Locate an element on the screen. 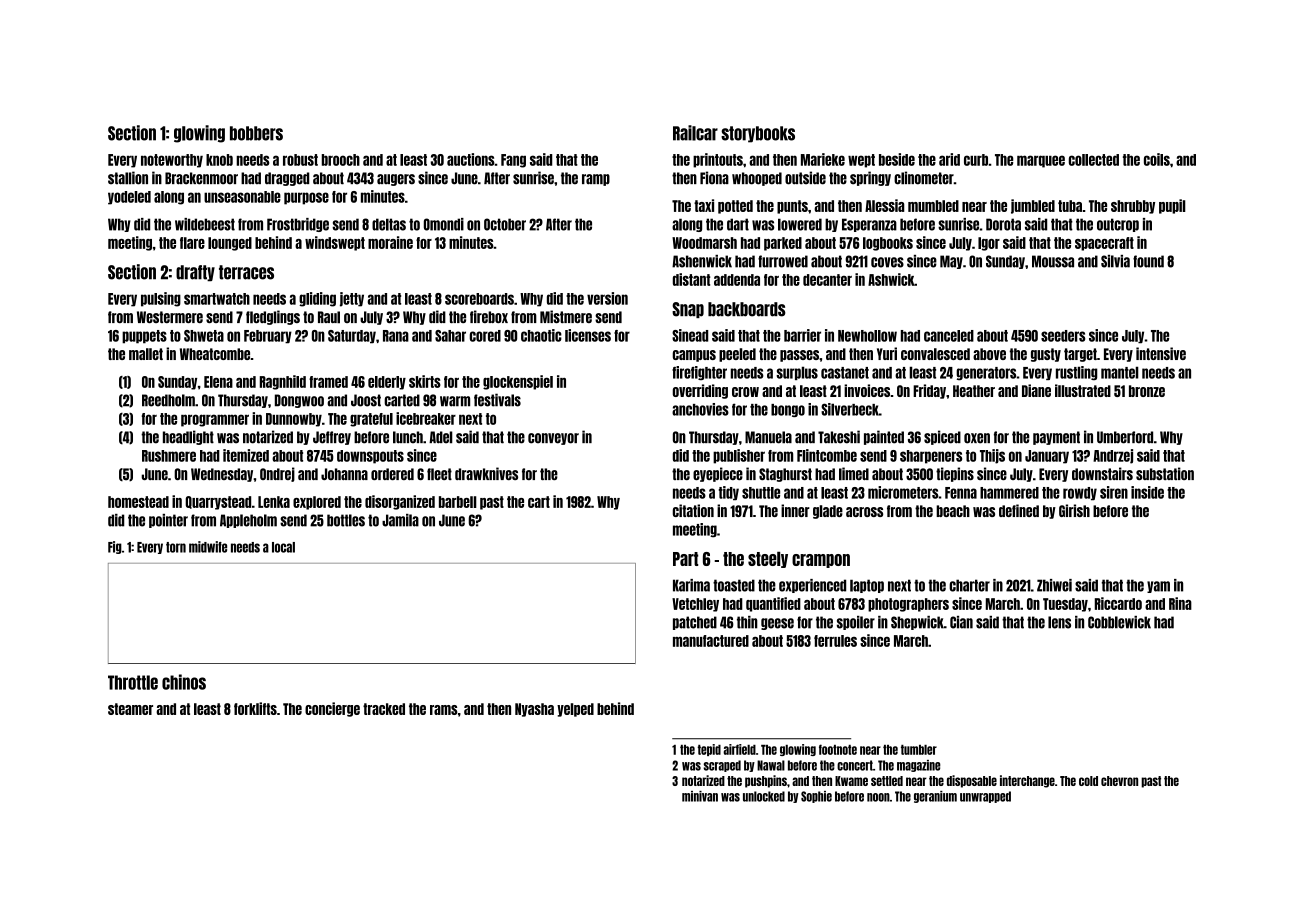 The image size is (1308, 924). ferrules is located at coordinates (835, 641).
